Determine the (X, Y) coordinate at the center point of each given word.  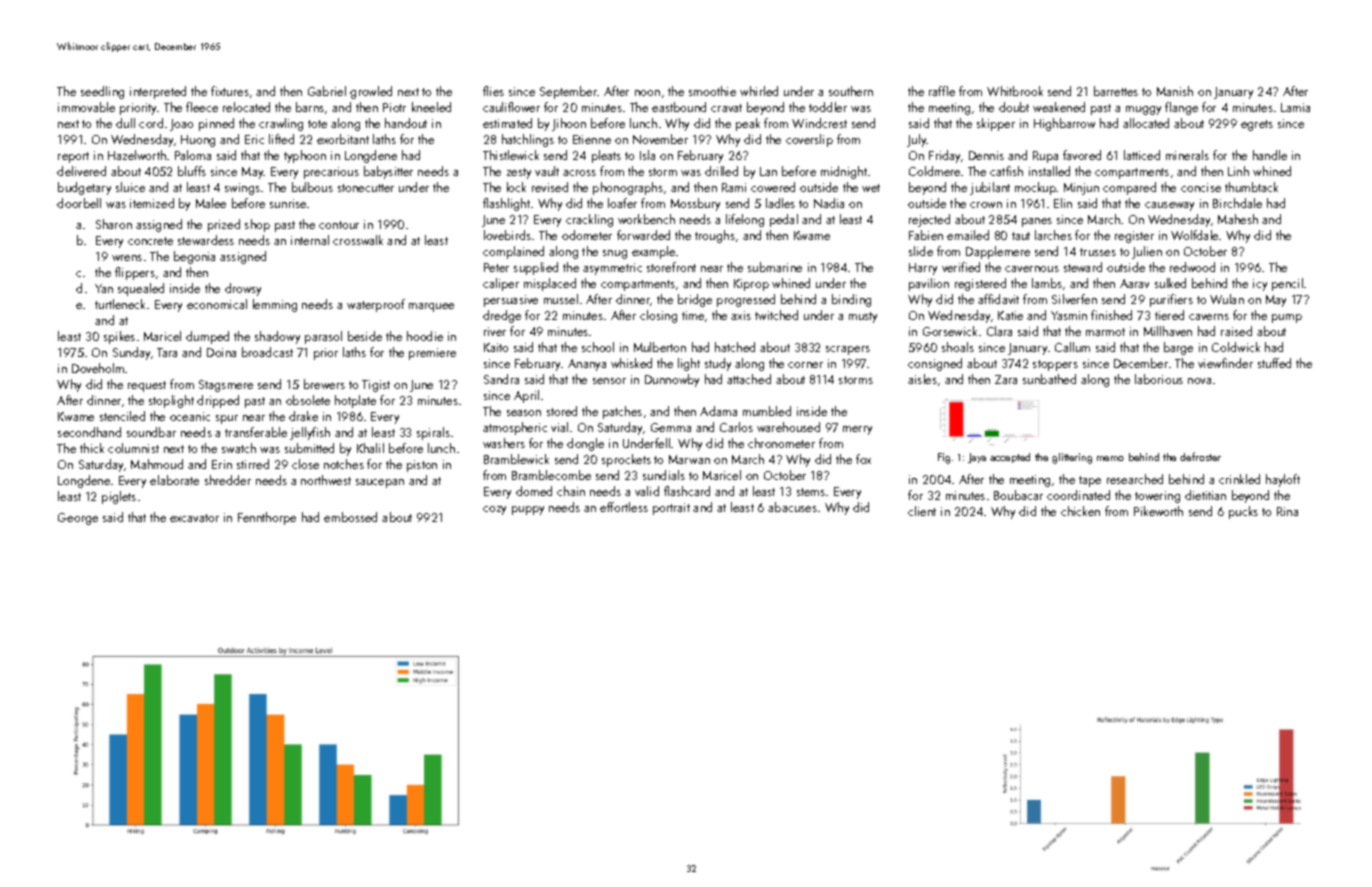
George (78, 519)
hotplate (355, 401)
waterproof (376, 305)
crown (986, 205)
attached (749, 379)
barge (1178, 348)
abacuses (792, 507)
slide (921, 251)
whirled (759, 91)
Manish (1175, 91)
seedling (102, 92)
